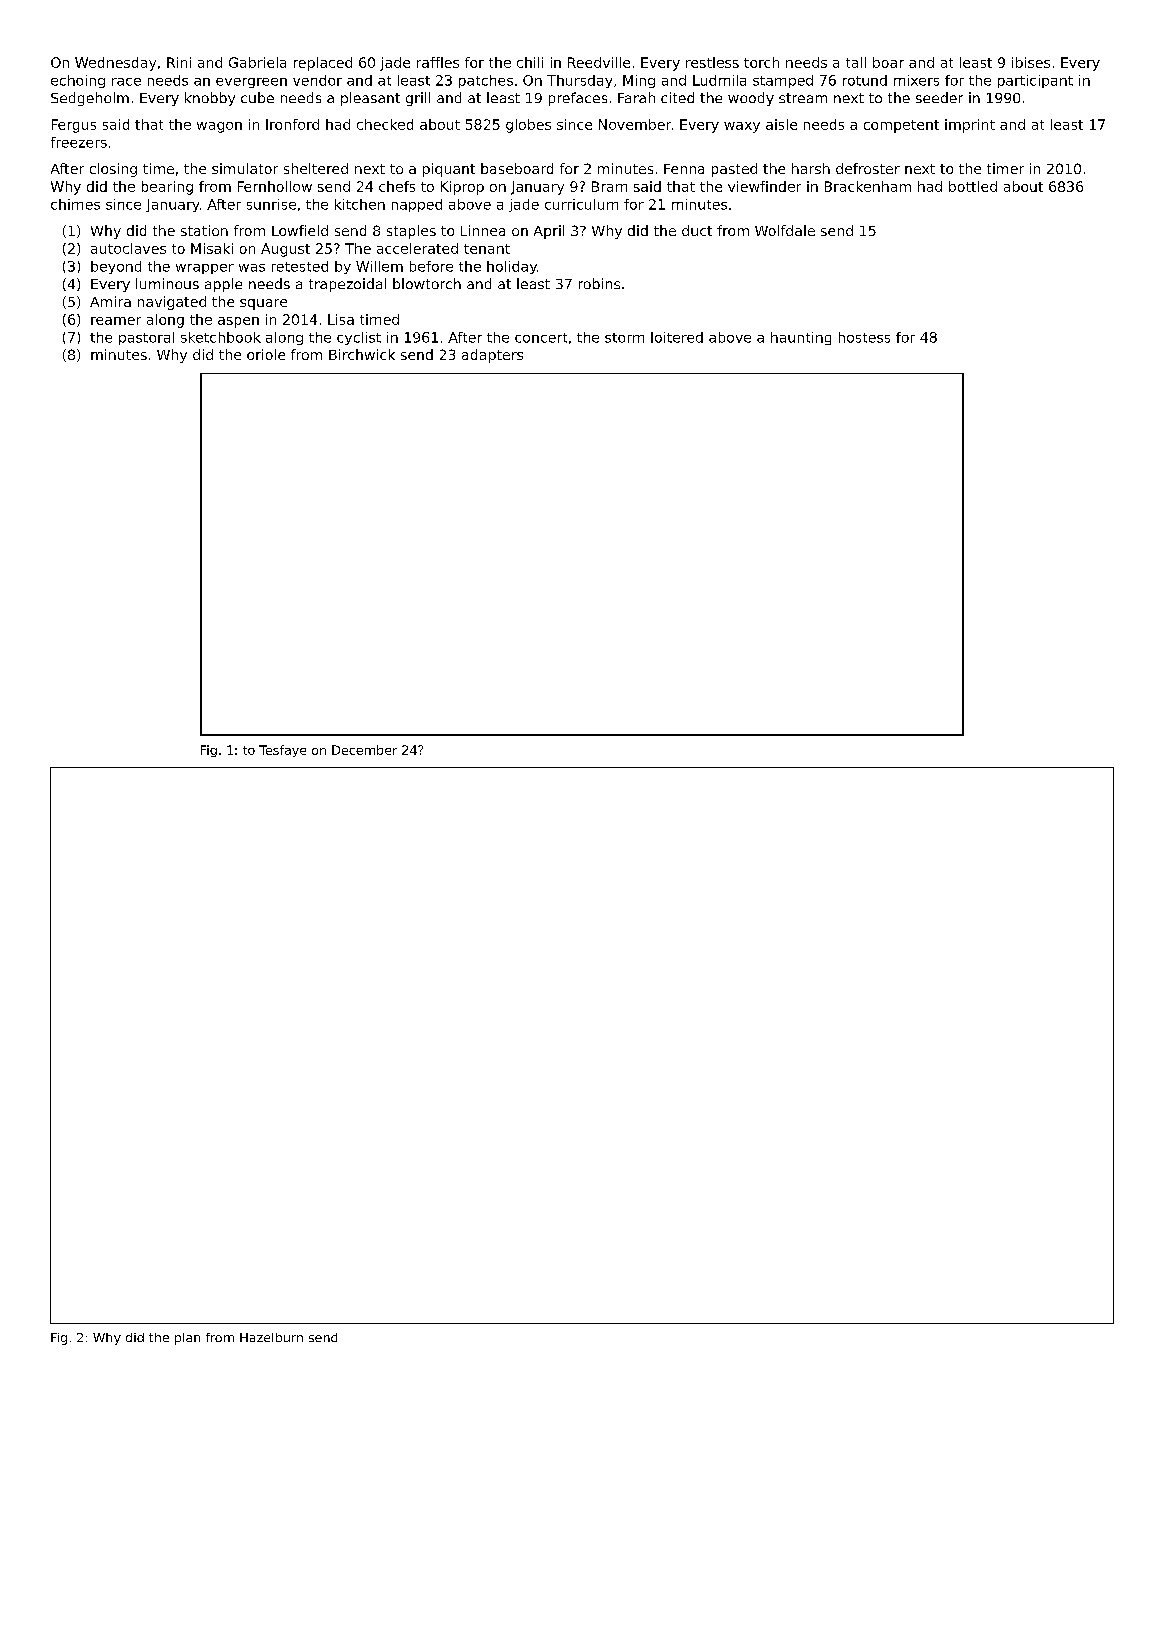 The image size is (1164, 1646). What do you see at coordinates (187, 1339) in the screenshot?
I see `plan` at bounding box center [187, 1339].
